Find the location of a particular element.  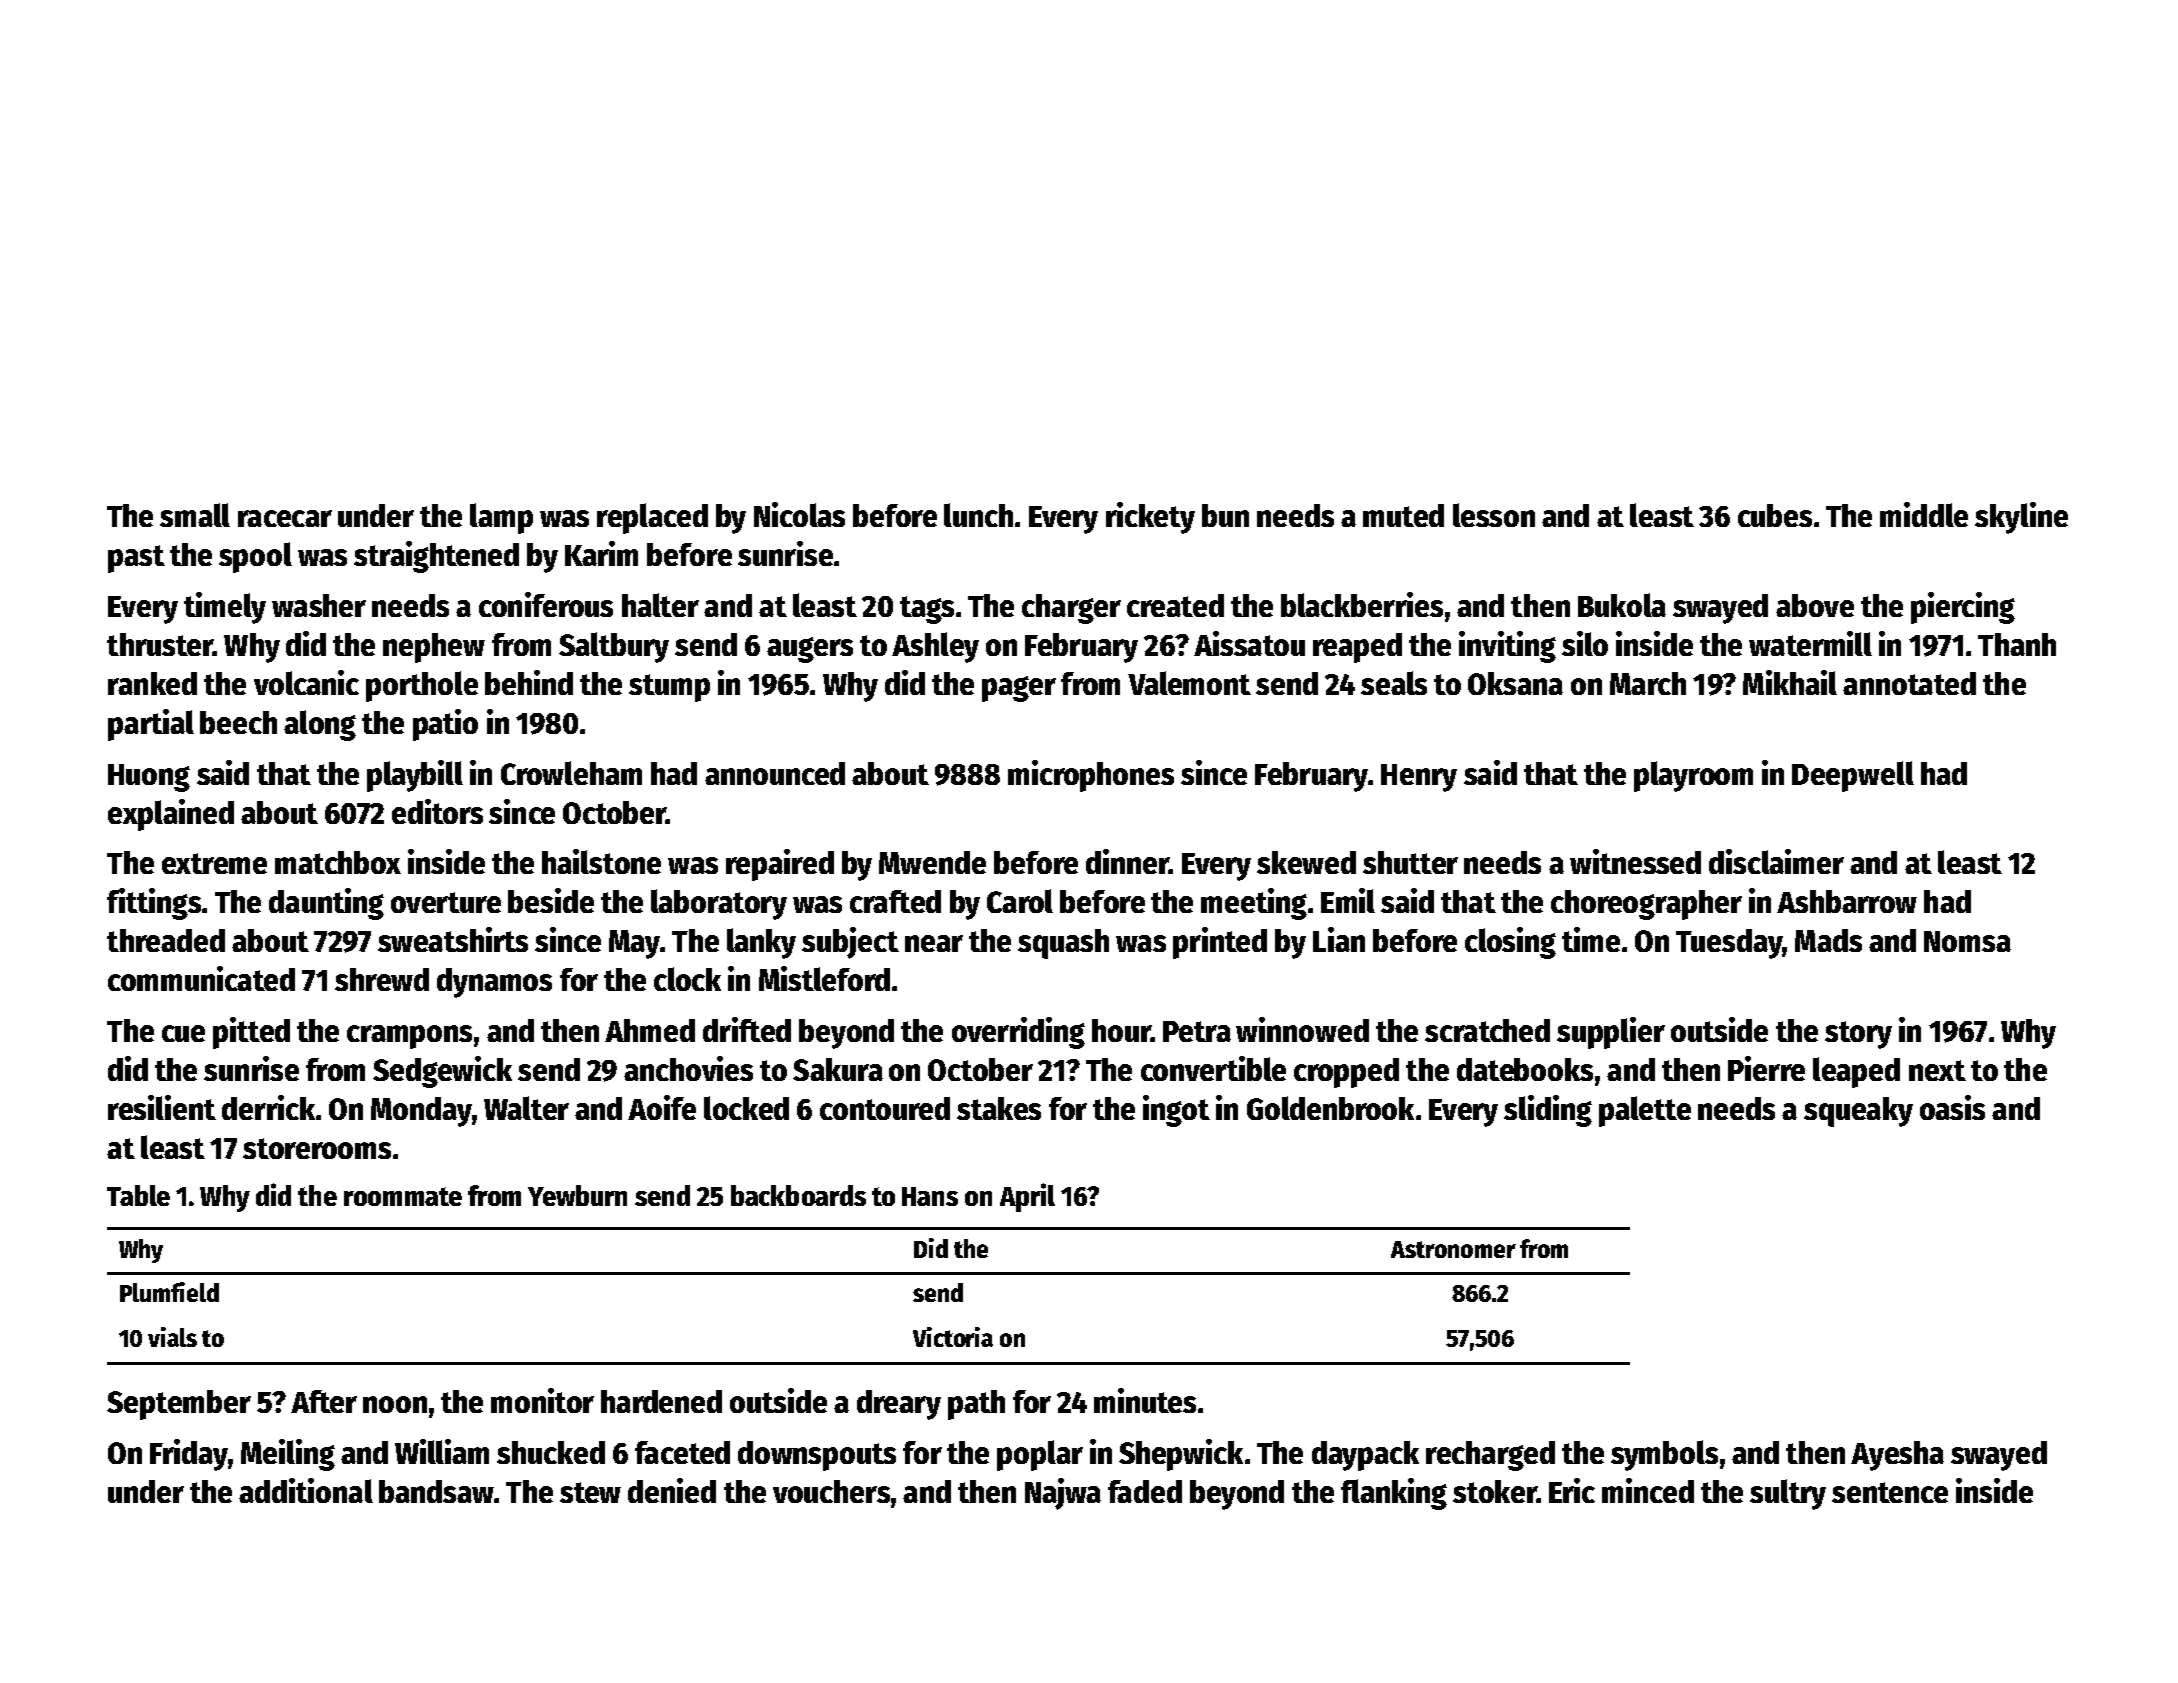

spool is located at coordinates (255, 557).
